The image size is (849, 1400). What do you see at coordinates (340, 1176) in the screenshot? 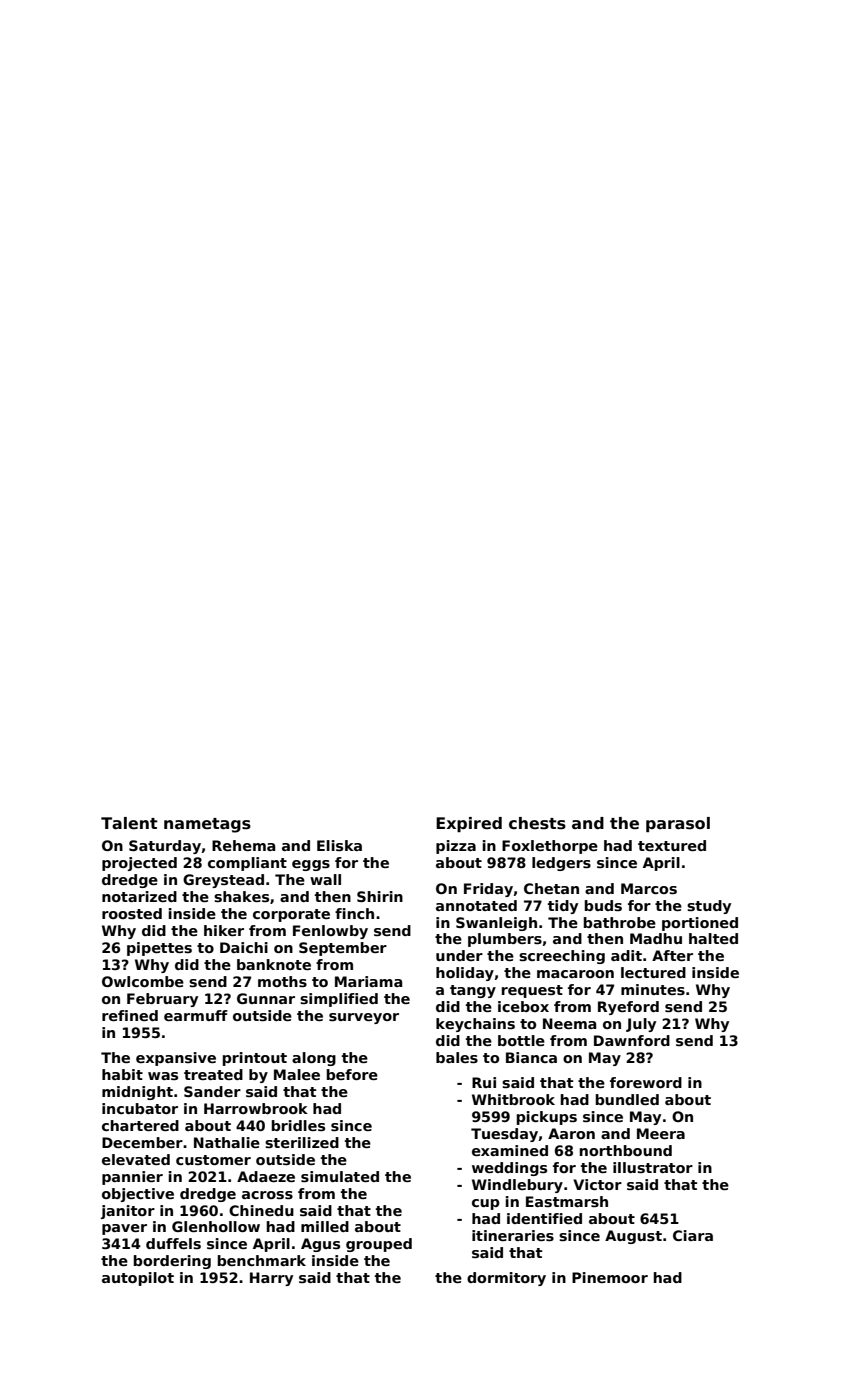
I see `simulated` at bounding box center [340, 1176].
